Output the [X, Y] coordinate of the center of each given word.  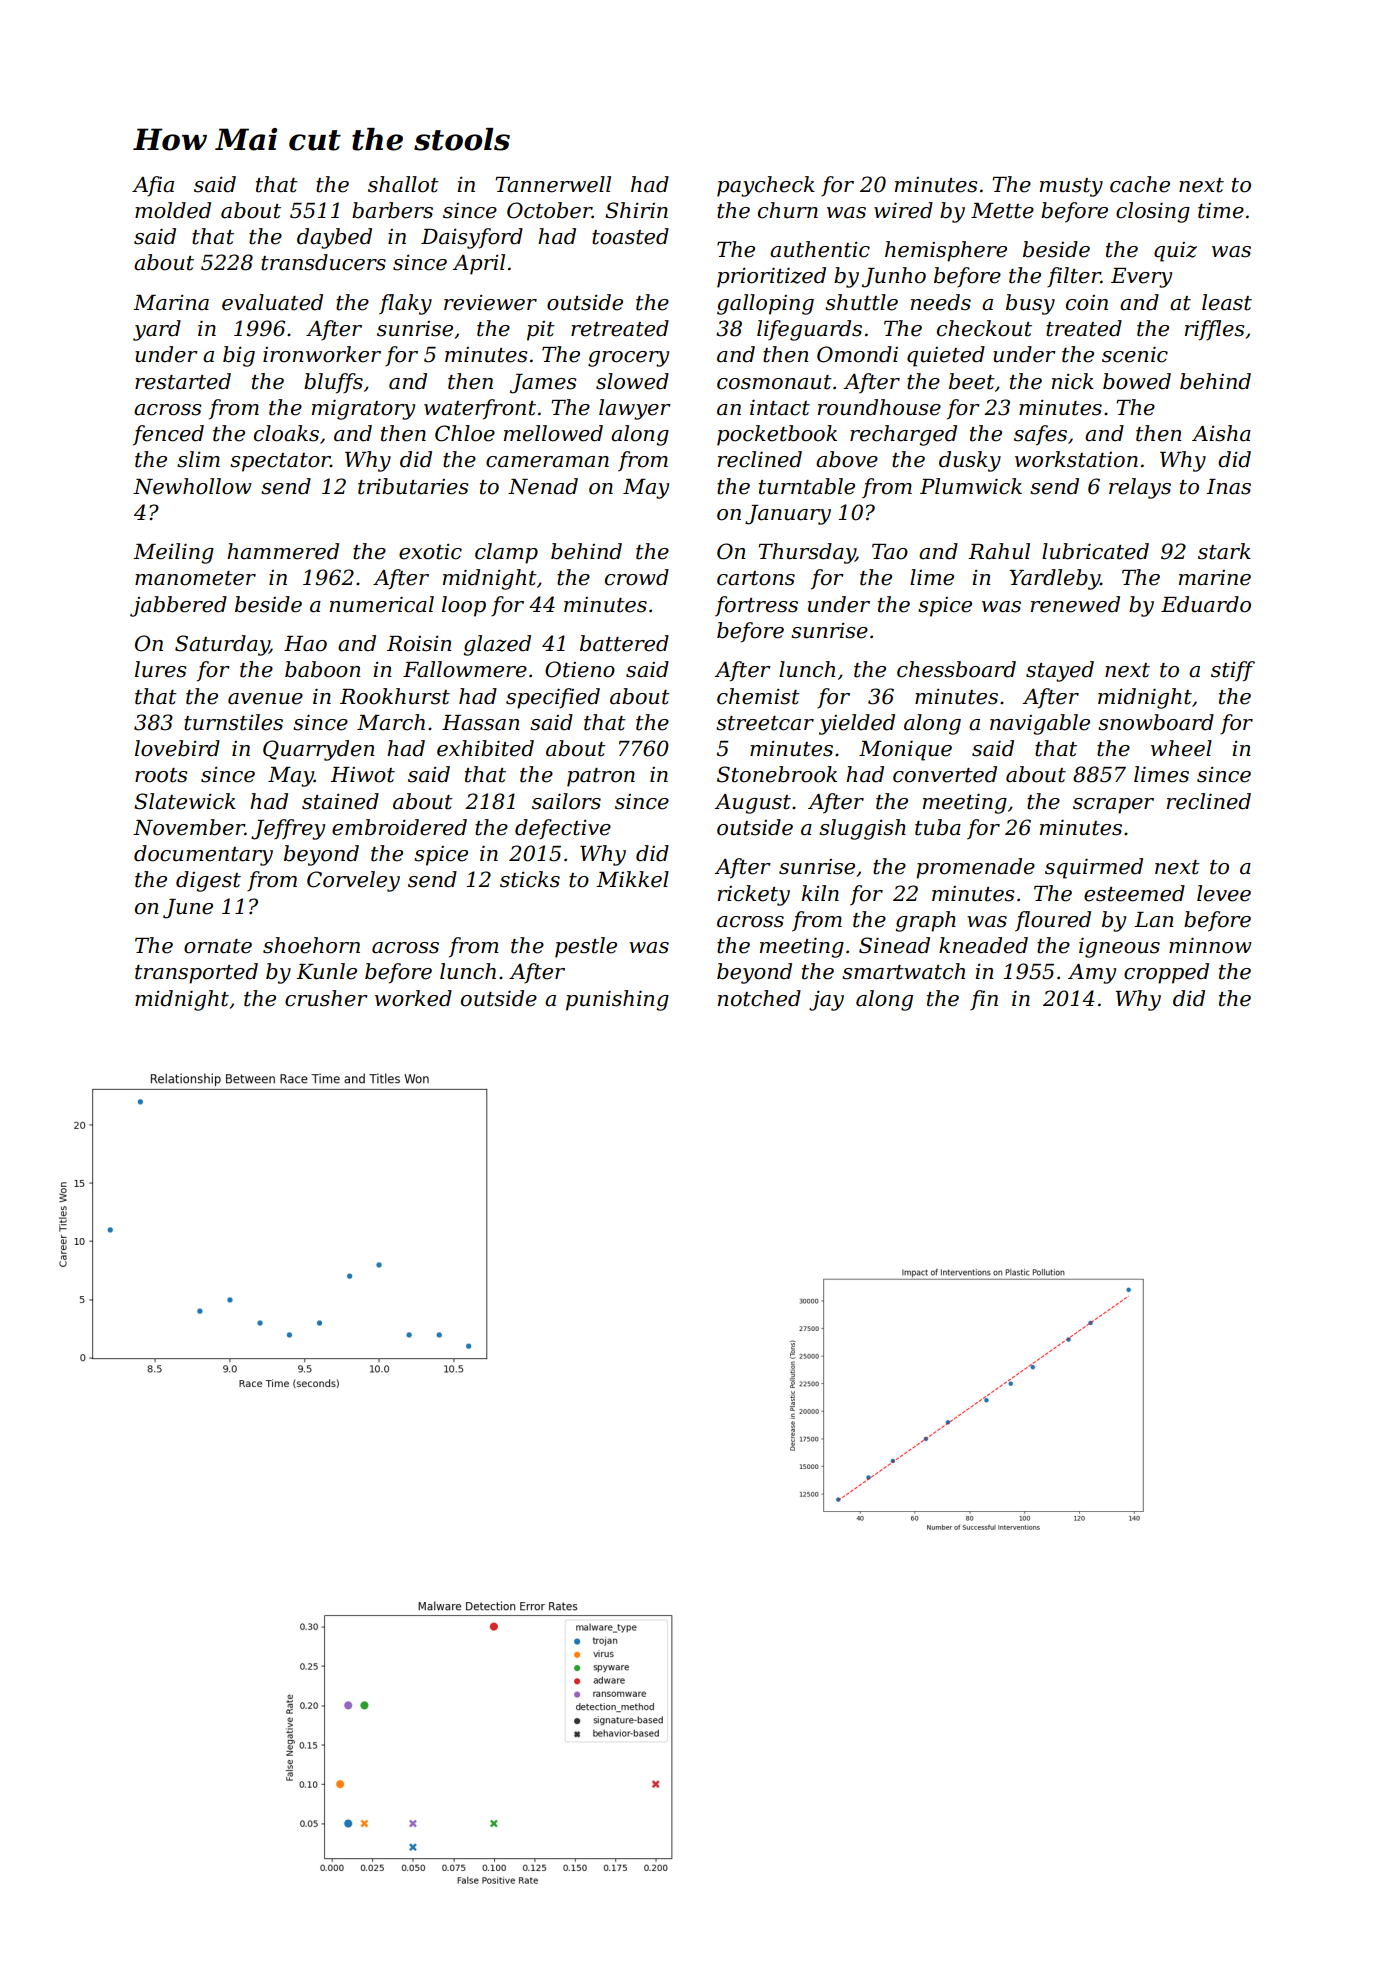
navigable [1040, 724]
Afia [153, 186]
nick [1073, 381]
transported [196, 973]
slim [198, 459]
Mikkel [632, 879]
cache [1140, 184]
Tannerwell [553, 184]
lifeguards [809, 330]
